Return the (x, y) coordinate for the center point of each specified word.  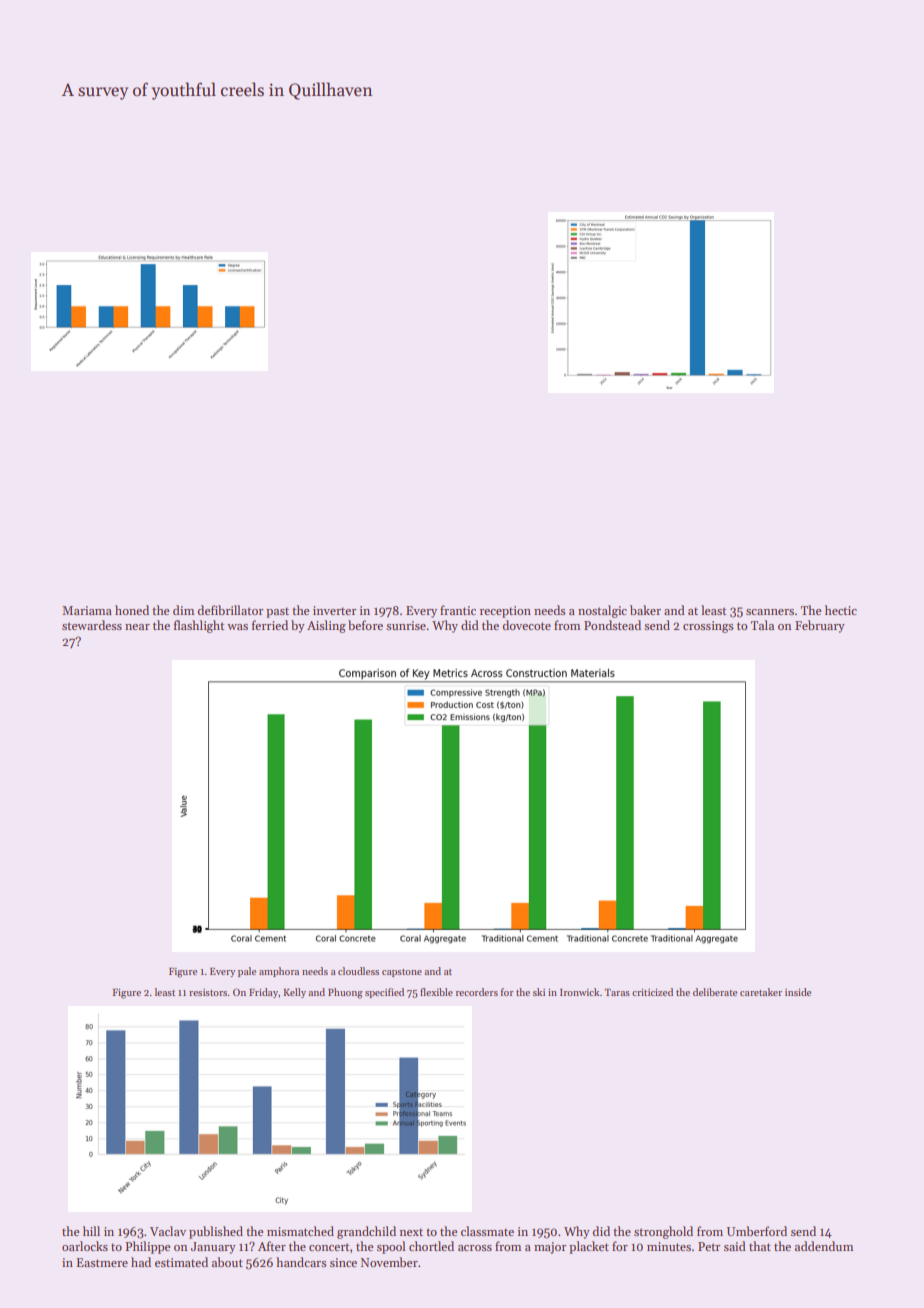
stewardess (92, 625)
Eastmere (102, 1262)
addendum (824, 1246)
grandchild (366, 1232)
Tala (762, 625)
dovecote (527, 625)
